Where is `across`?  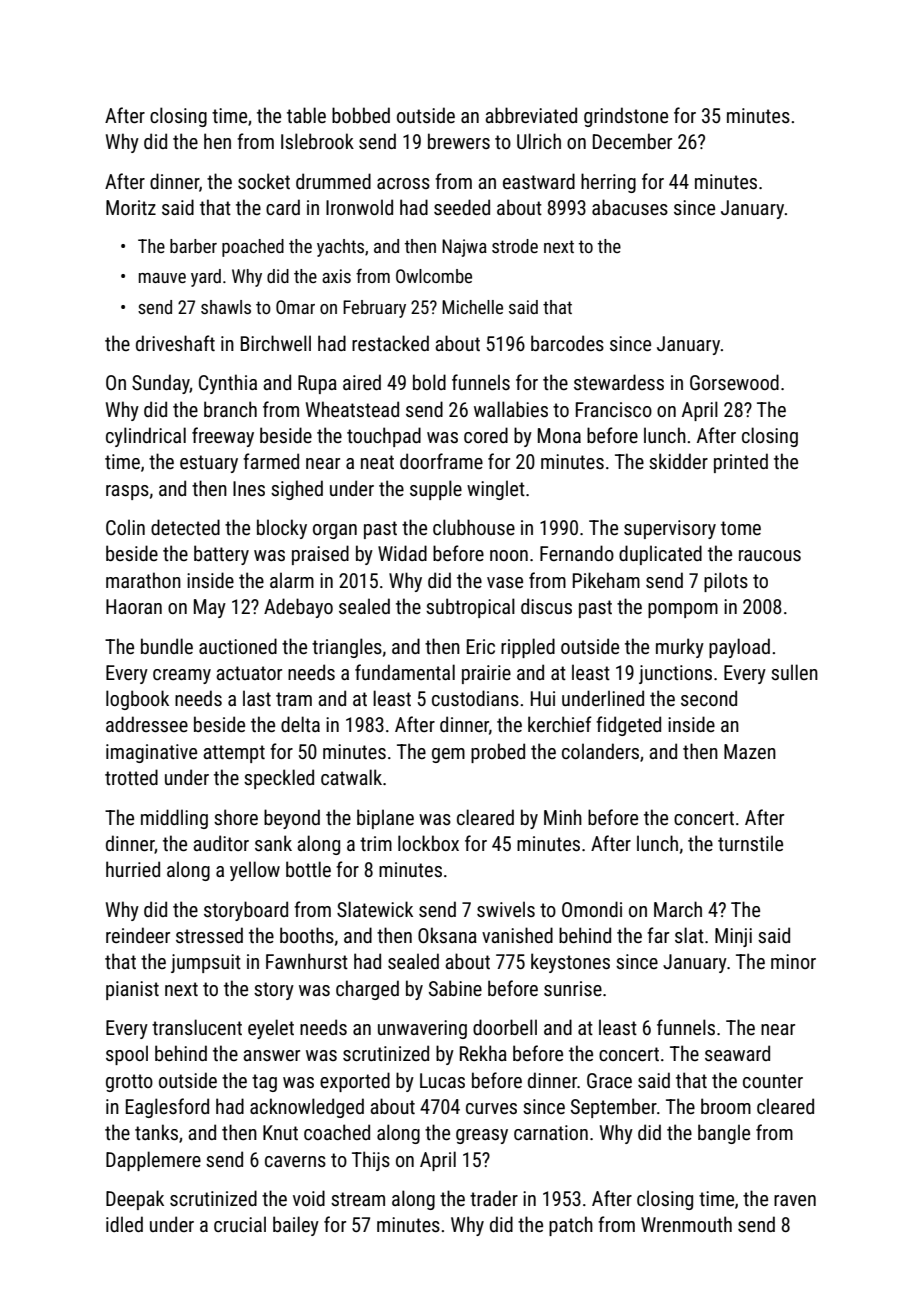 across is located at coordinates (403, 183).
